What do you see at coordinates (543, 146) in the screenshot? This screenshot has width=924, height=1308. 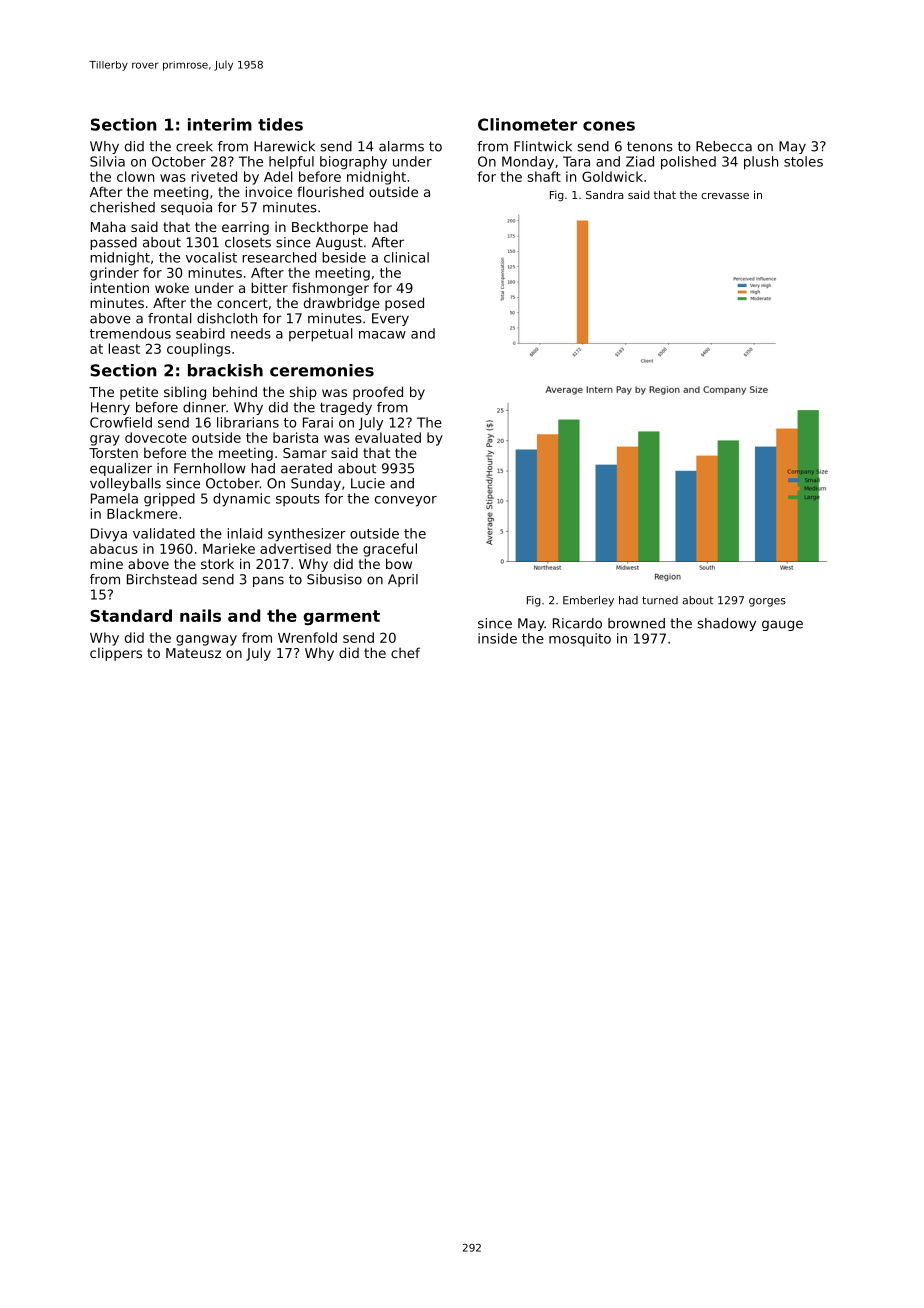 I see `Flintwick` at bounding box center [543, 146].
